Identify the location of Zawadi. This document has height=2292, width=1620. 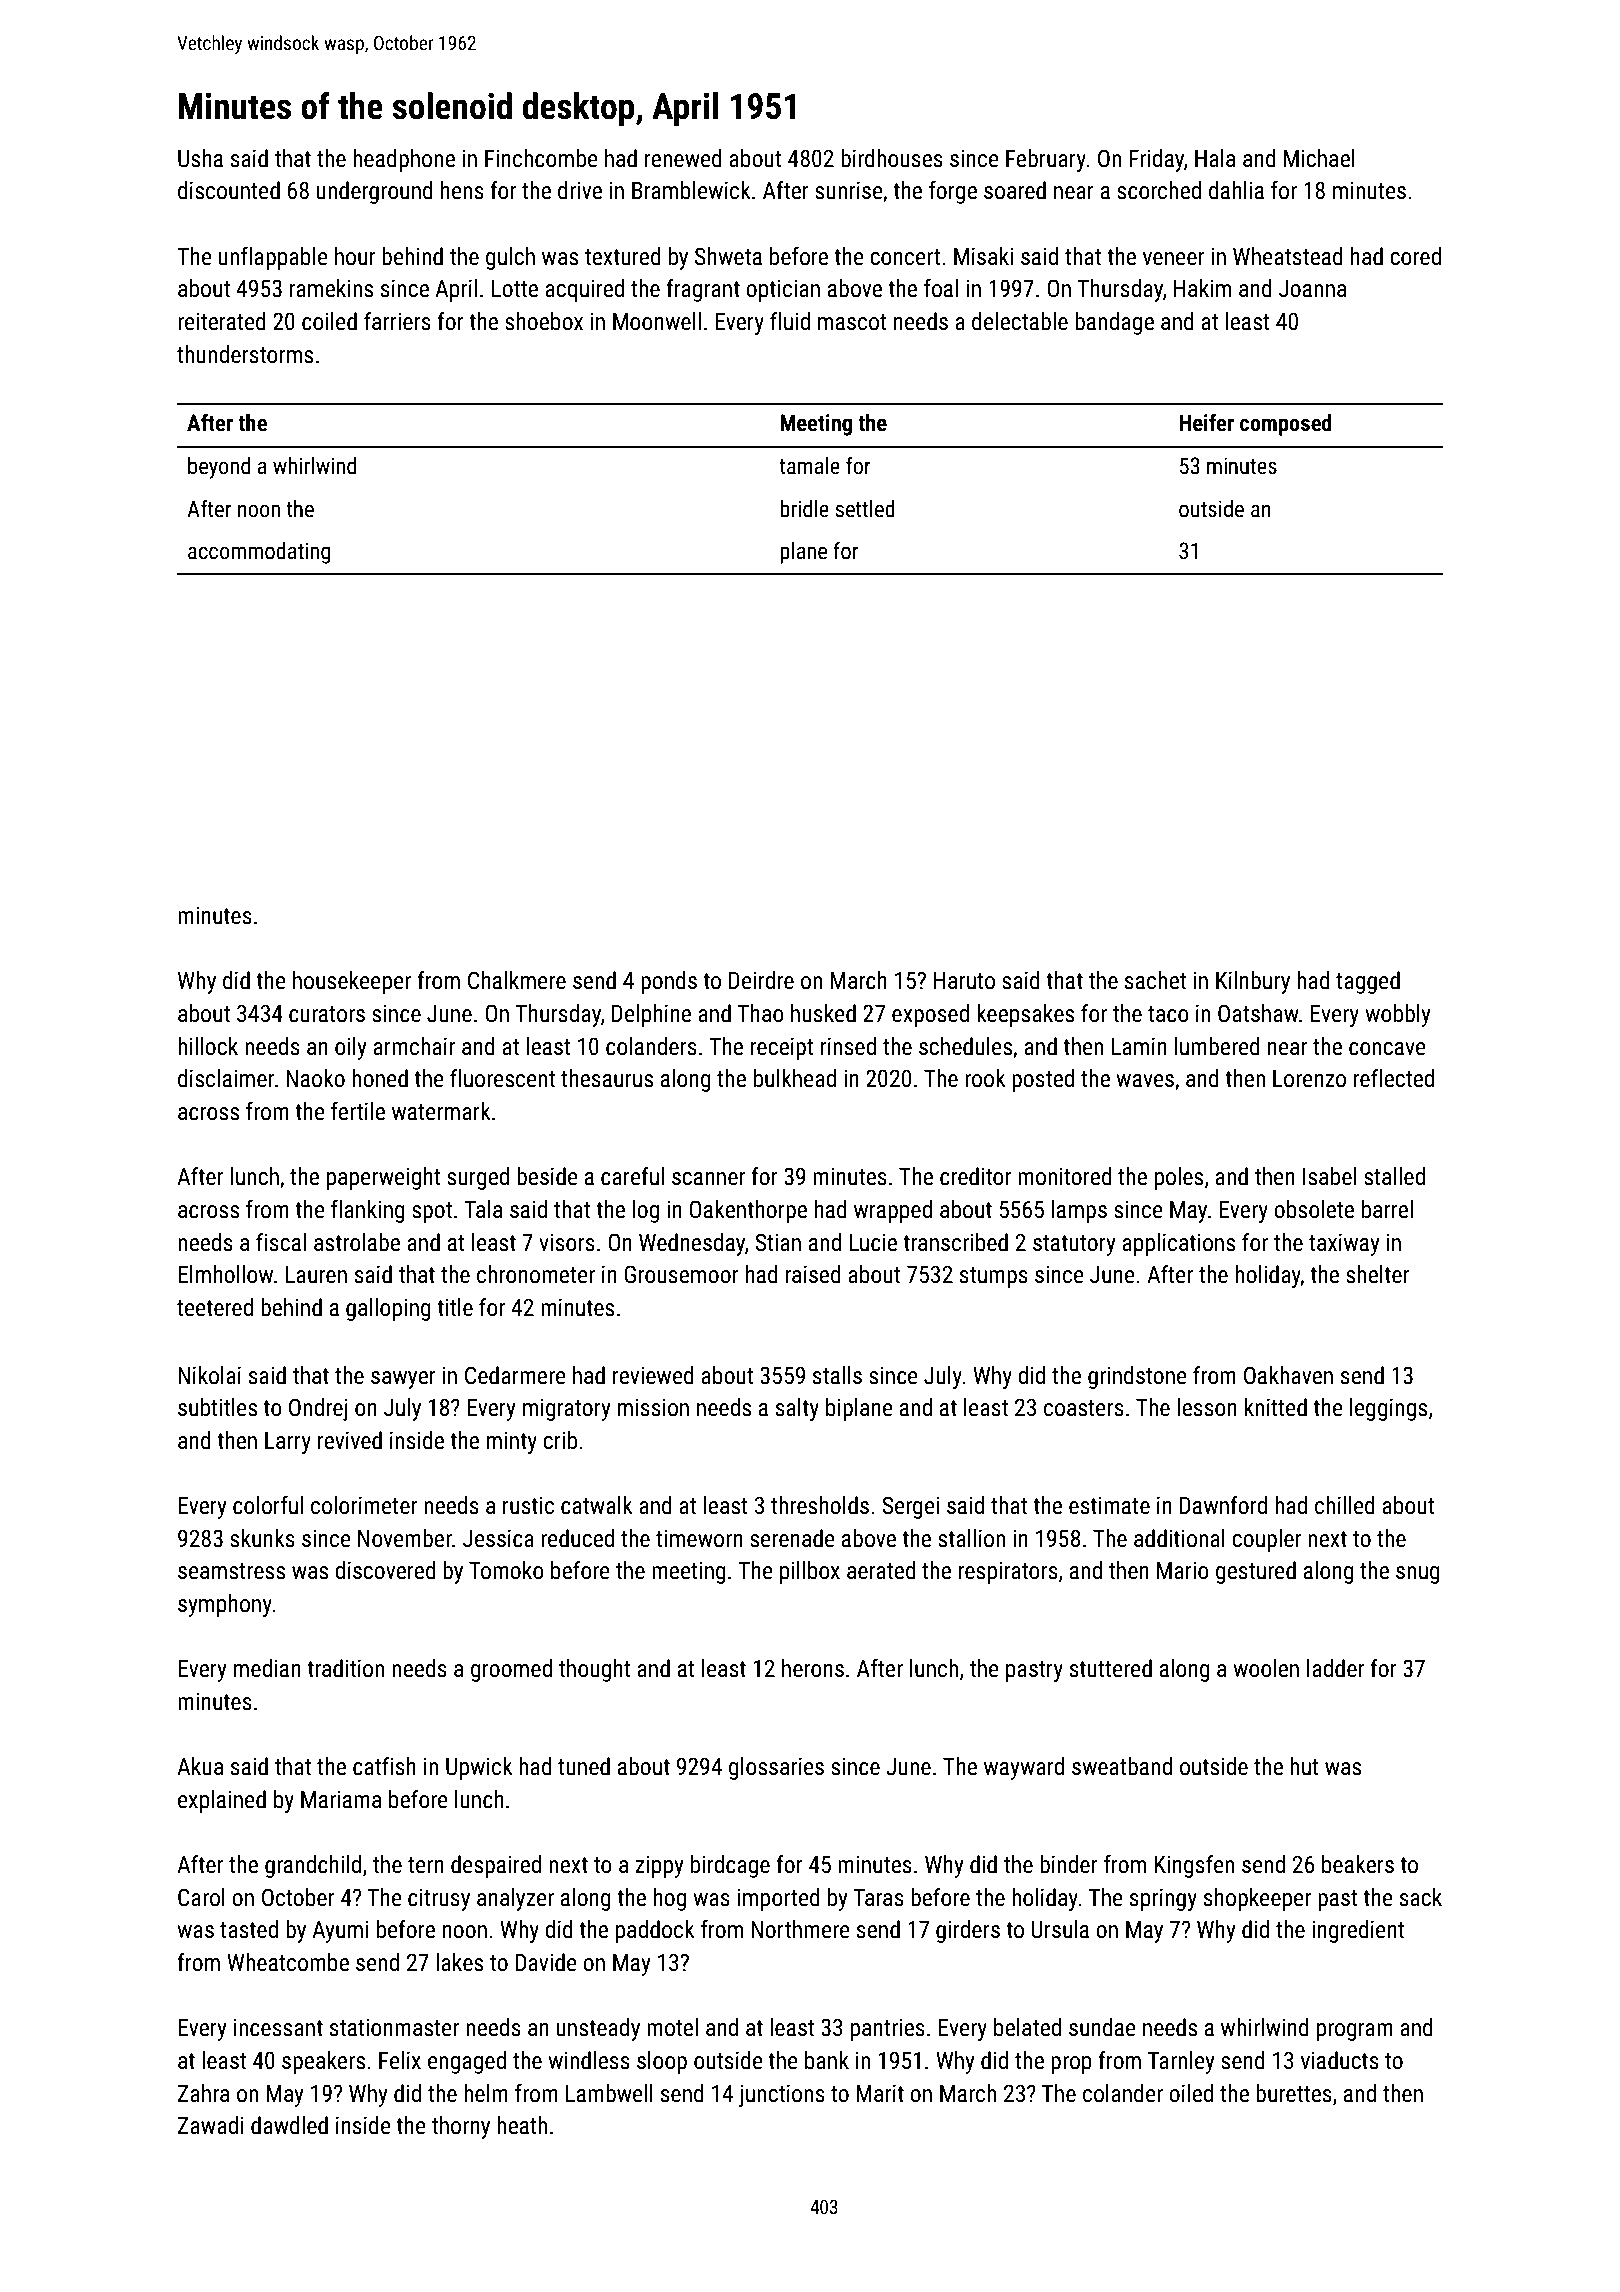
(211, 2125).
